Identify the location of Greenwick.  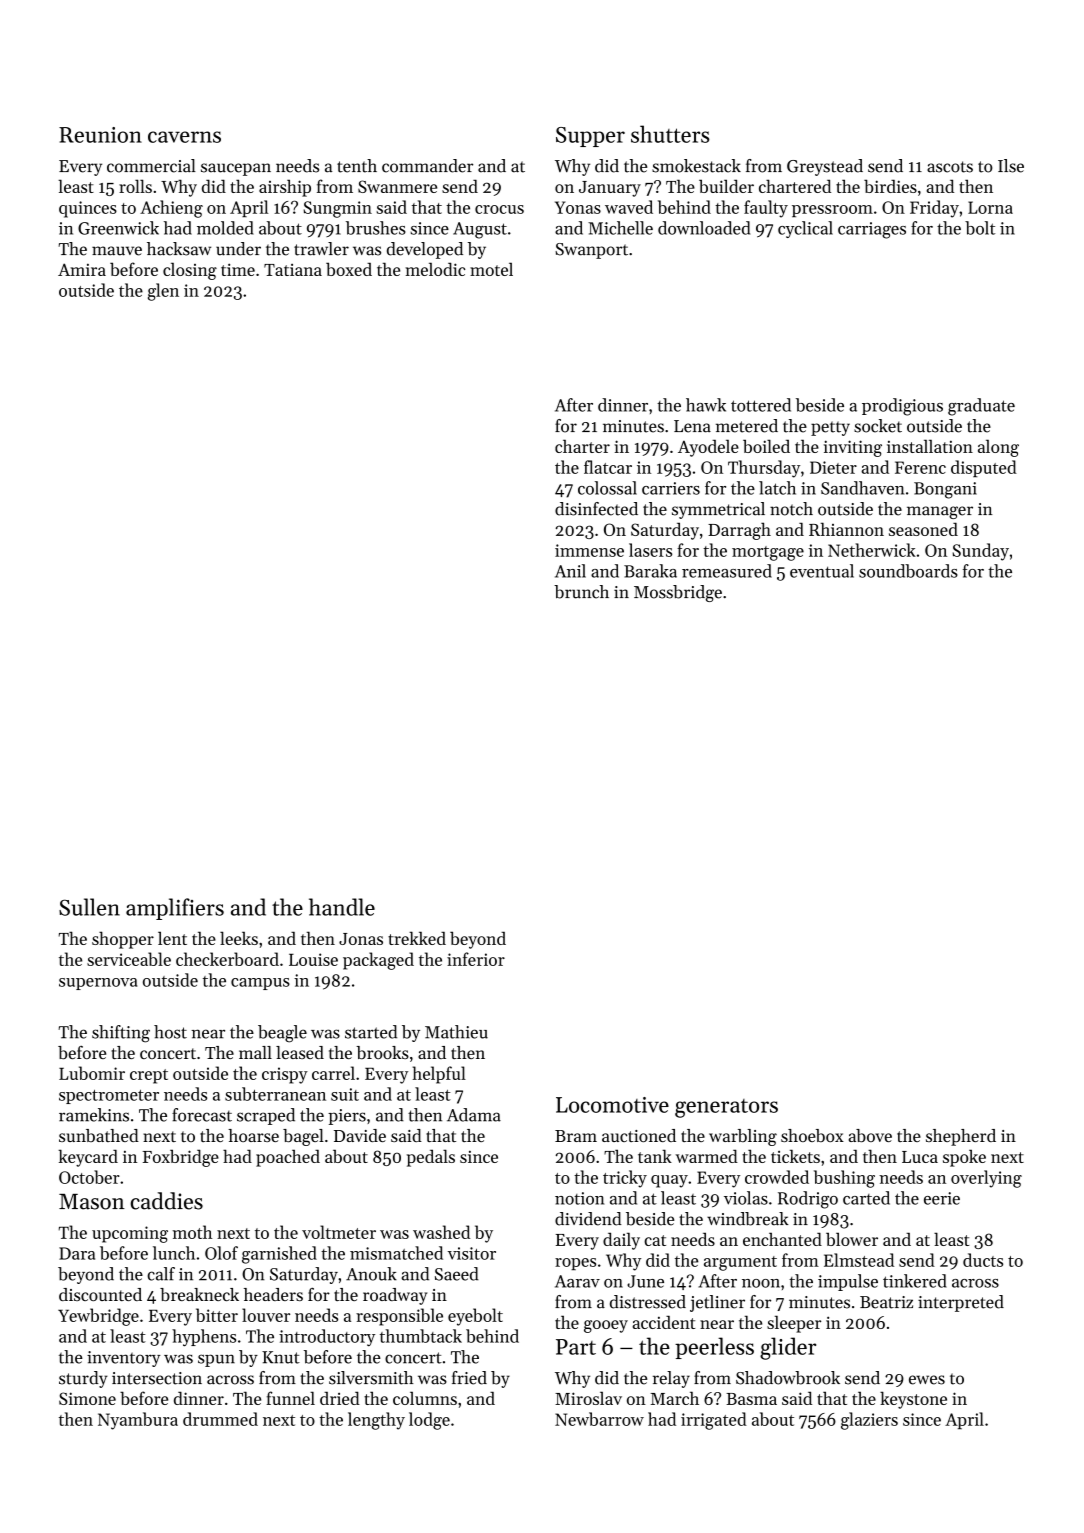
(118, 228).
